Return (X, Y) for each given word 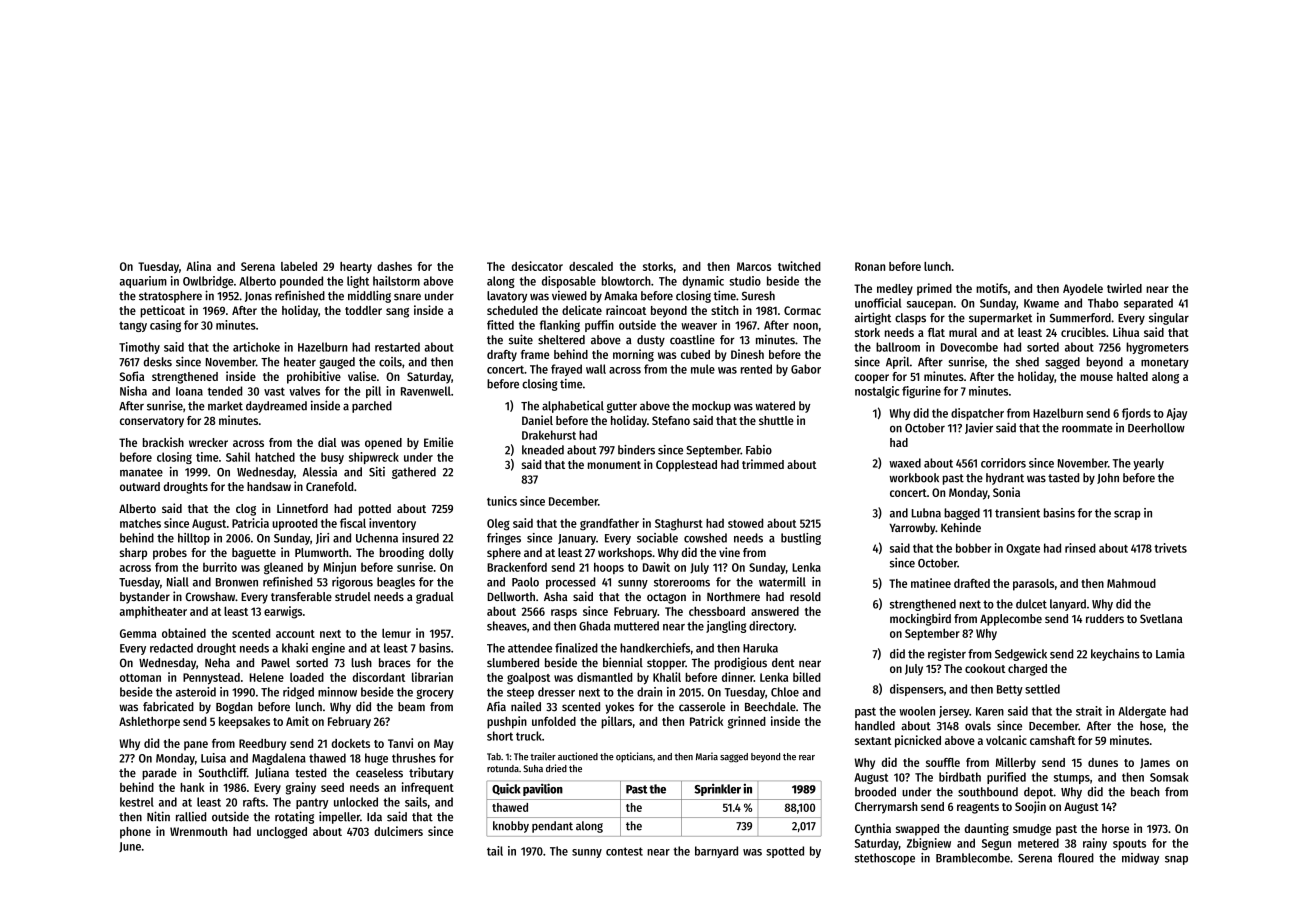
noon (805, 326)
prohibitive (314, 377)
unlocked (356, 802)
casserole (702, 707)
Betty (1010, 690)
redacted (171, 648)
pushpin (507, 722)
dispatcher (977, 414)
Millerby (1016, 763)
